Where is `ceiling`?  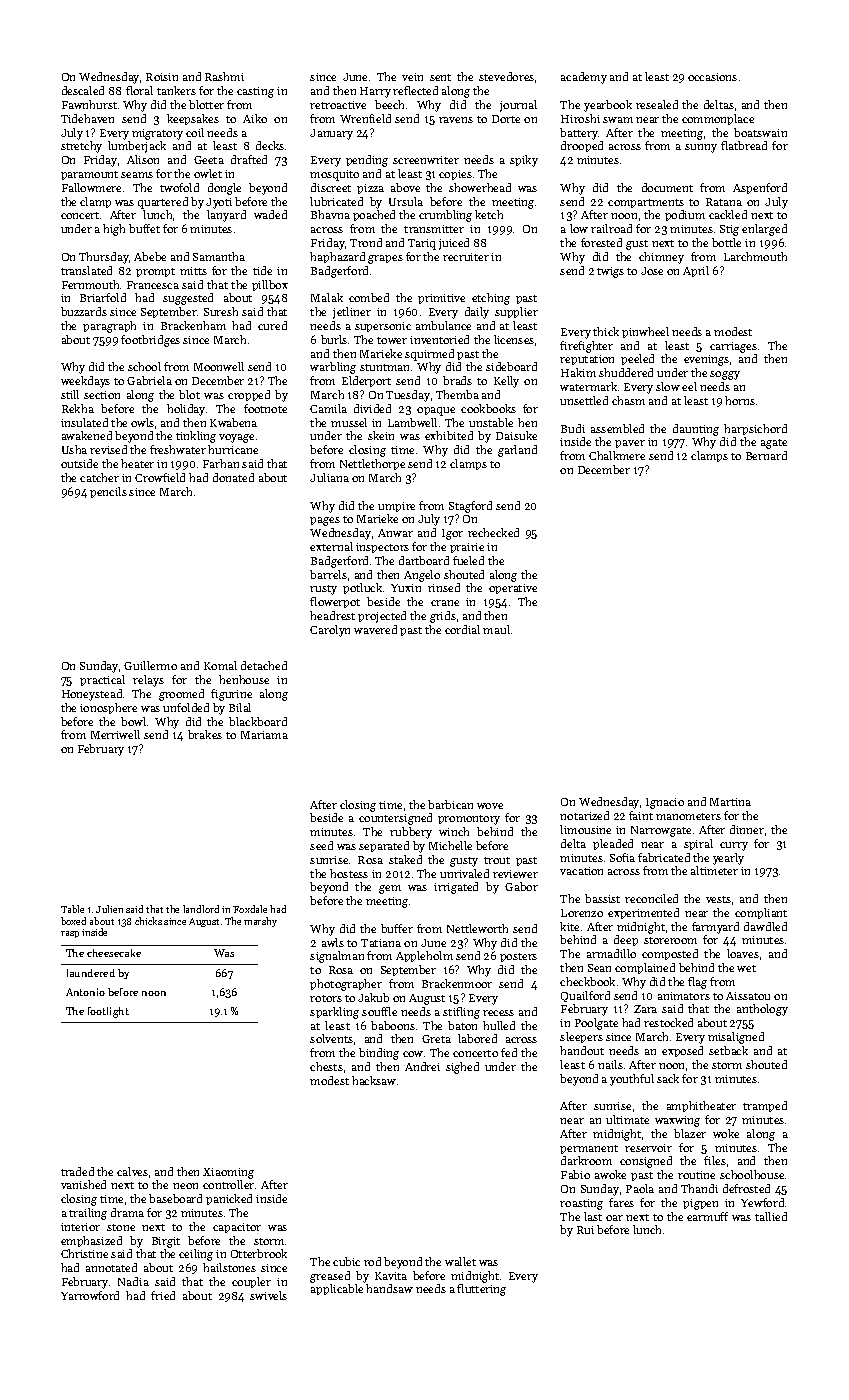 ceiling is located at coordinates (196, 1255).
